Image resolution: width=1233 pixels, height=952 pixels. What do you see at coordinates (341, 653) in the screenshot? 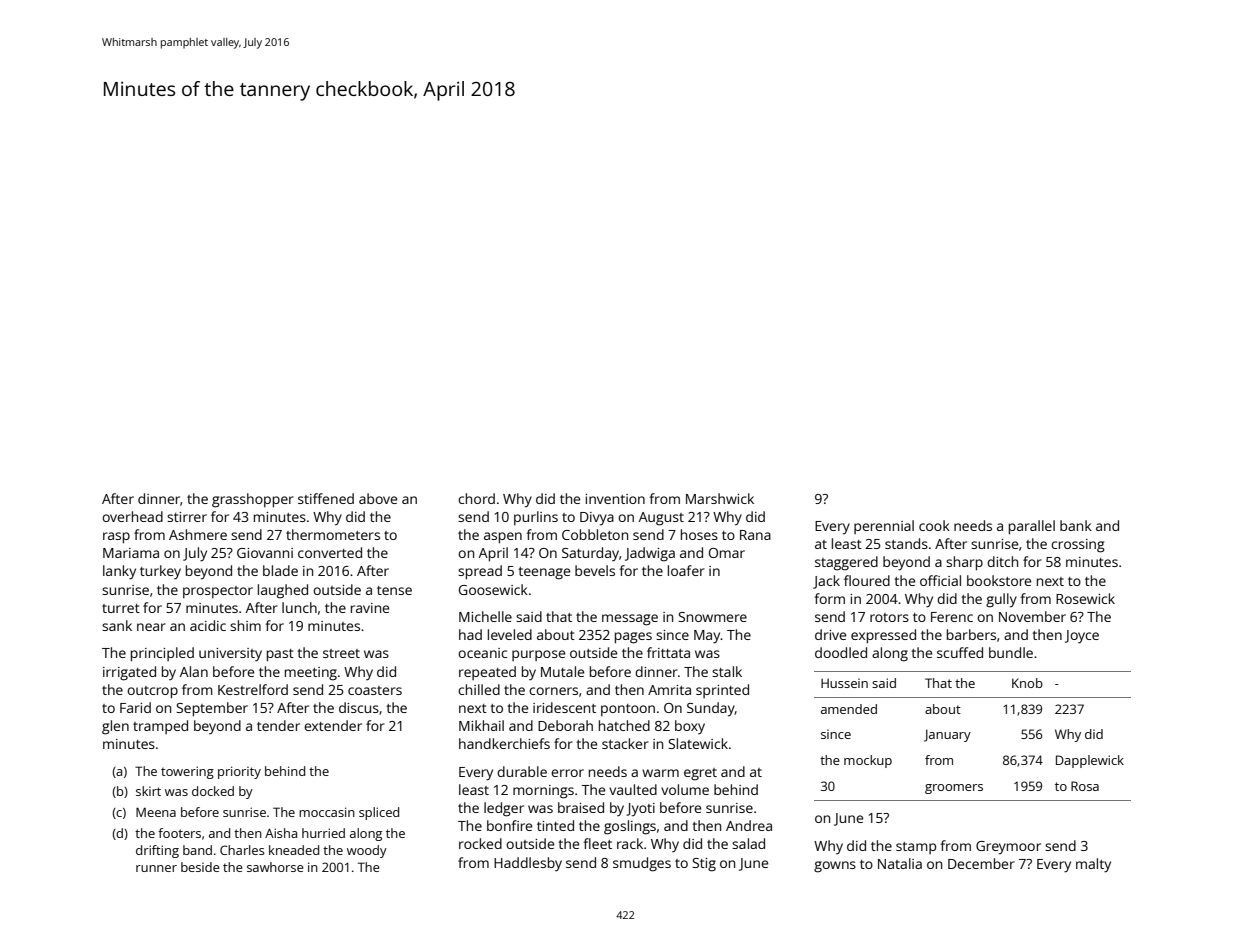
I see `street` at bounding box center [341, 653].
